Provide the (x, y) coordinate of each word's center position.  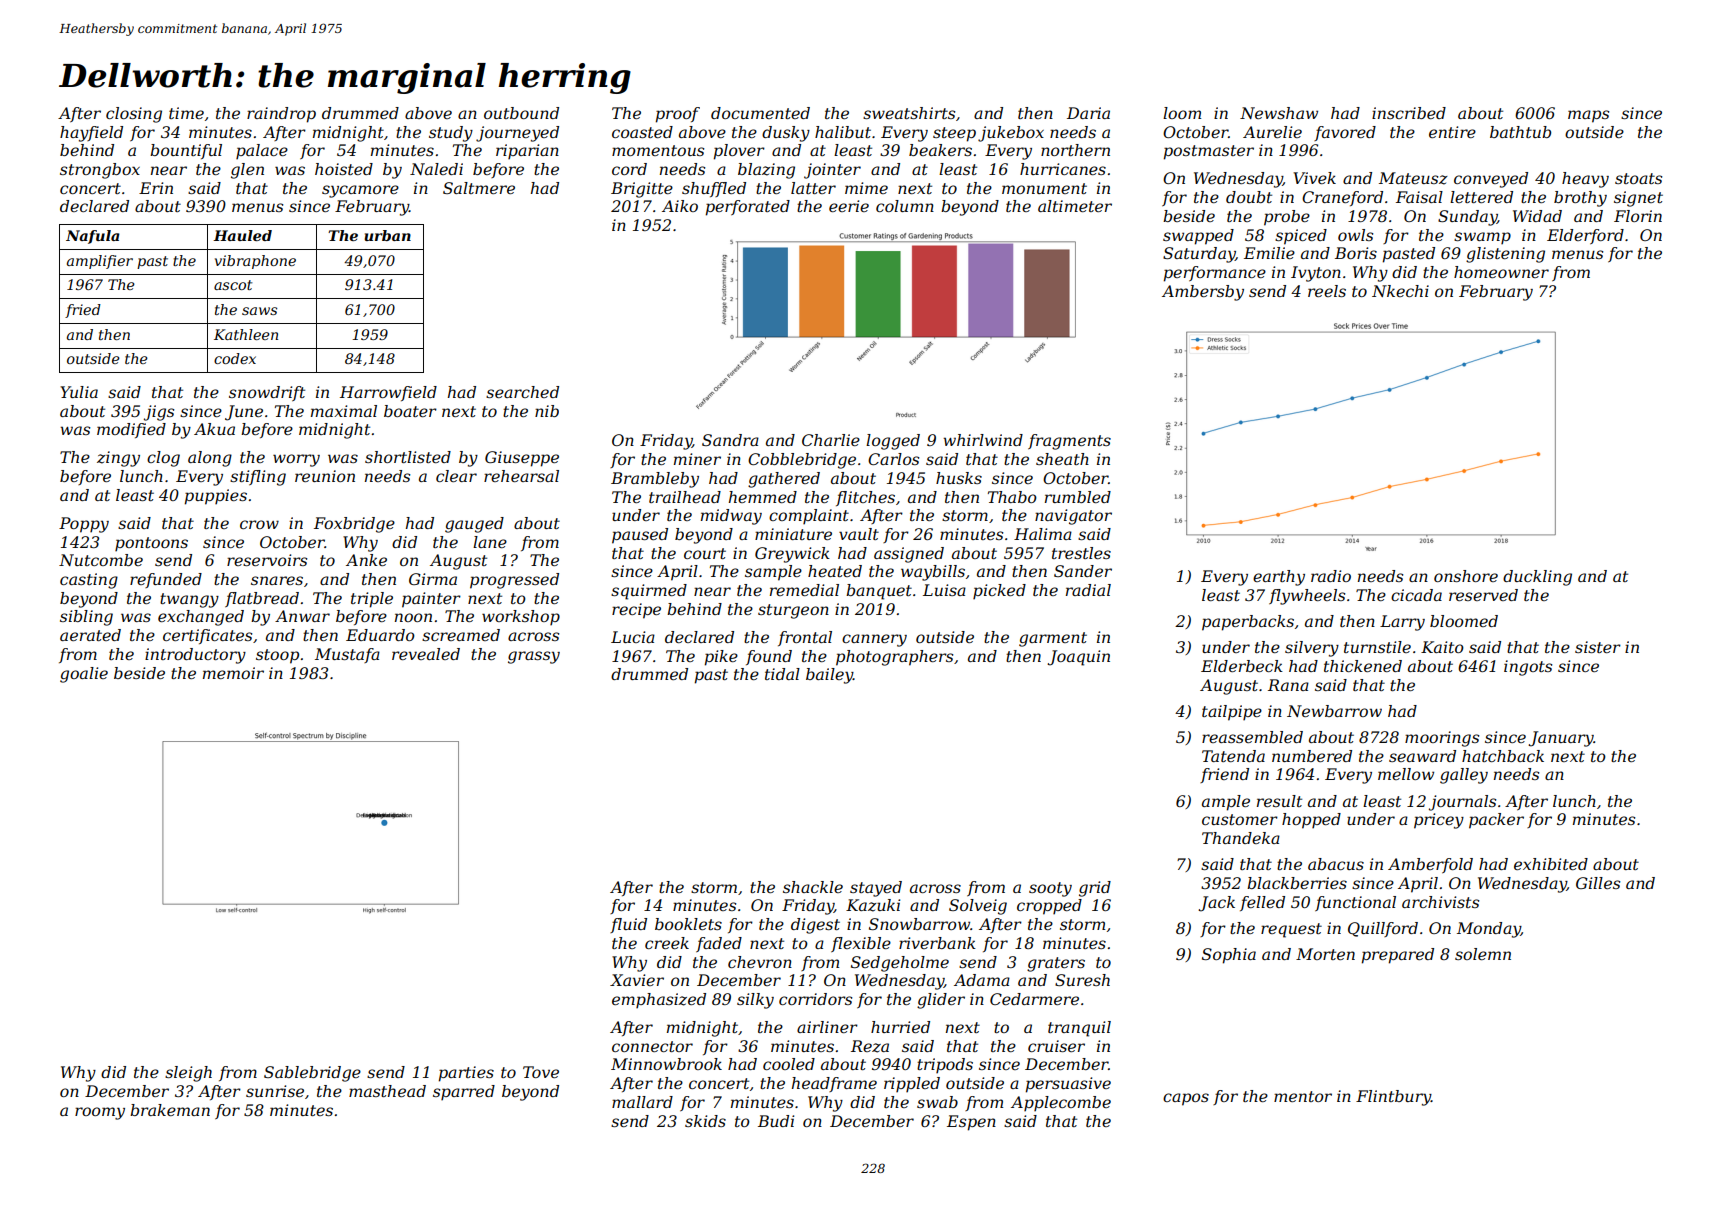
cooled (789, 1064)
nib (547, 411)
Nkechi (1400, 291)
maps (1588, 116)
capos (1186, 1099)
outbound (521, 113)
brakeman (170, 1110)
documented (760, 113)
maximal (344, 411)
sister (1598, 647)
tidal (782, 674)
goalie (84, 675)
